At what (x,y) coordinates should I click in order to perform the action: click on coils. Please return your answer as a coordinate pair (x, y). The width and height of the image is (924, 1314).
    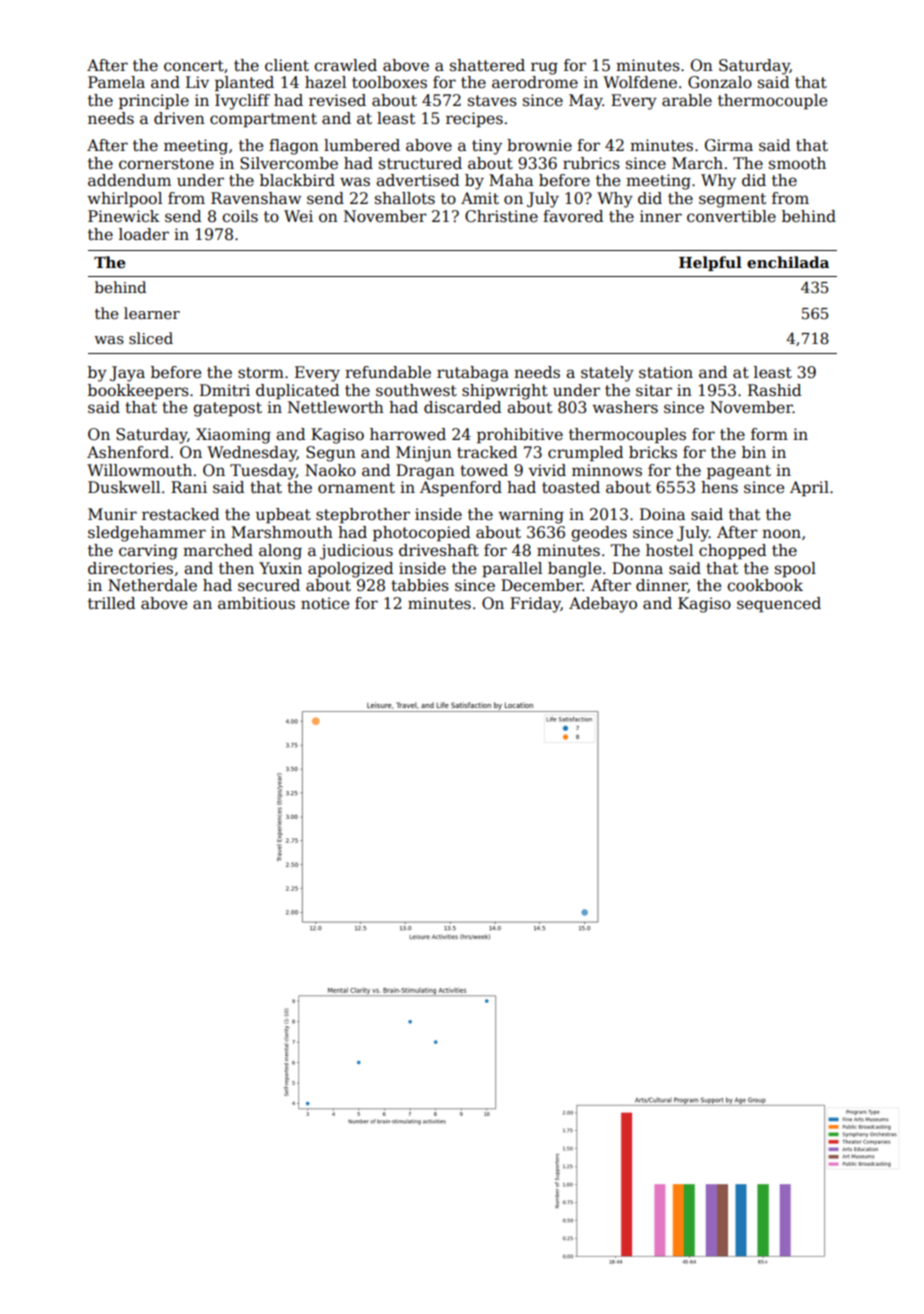
    Looking at the image, I should click on (240, 216).
